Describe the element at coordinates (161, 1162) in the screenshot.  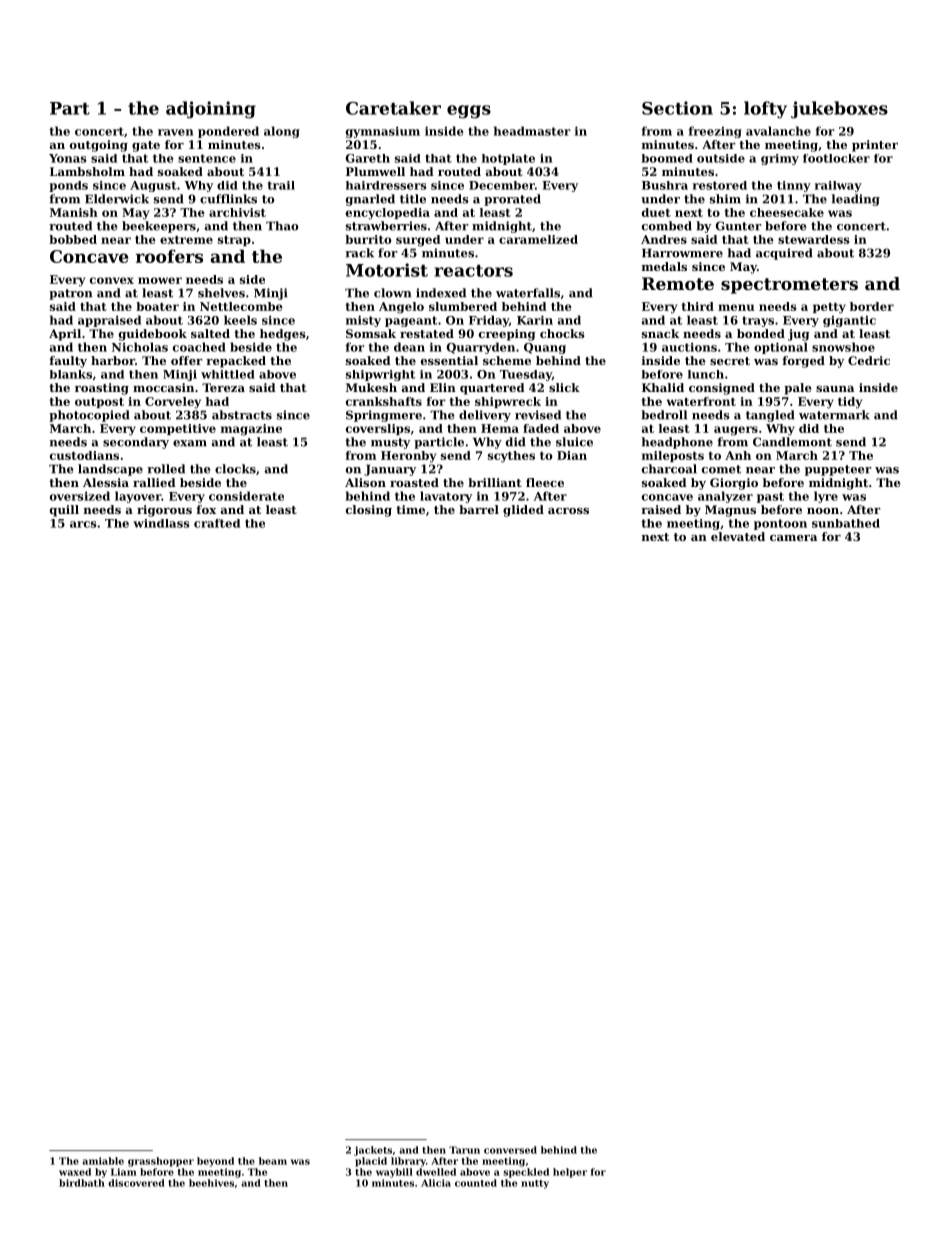
I see `grasshopper` at that location.
